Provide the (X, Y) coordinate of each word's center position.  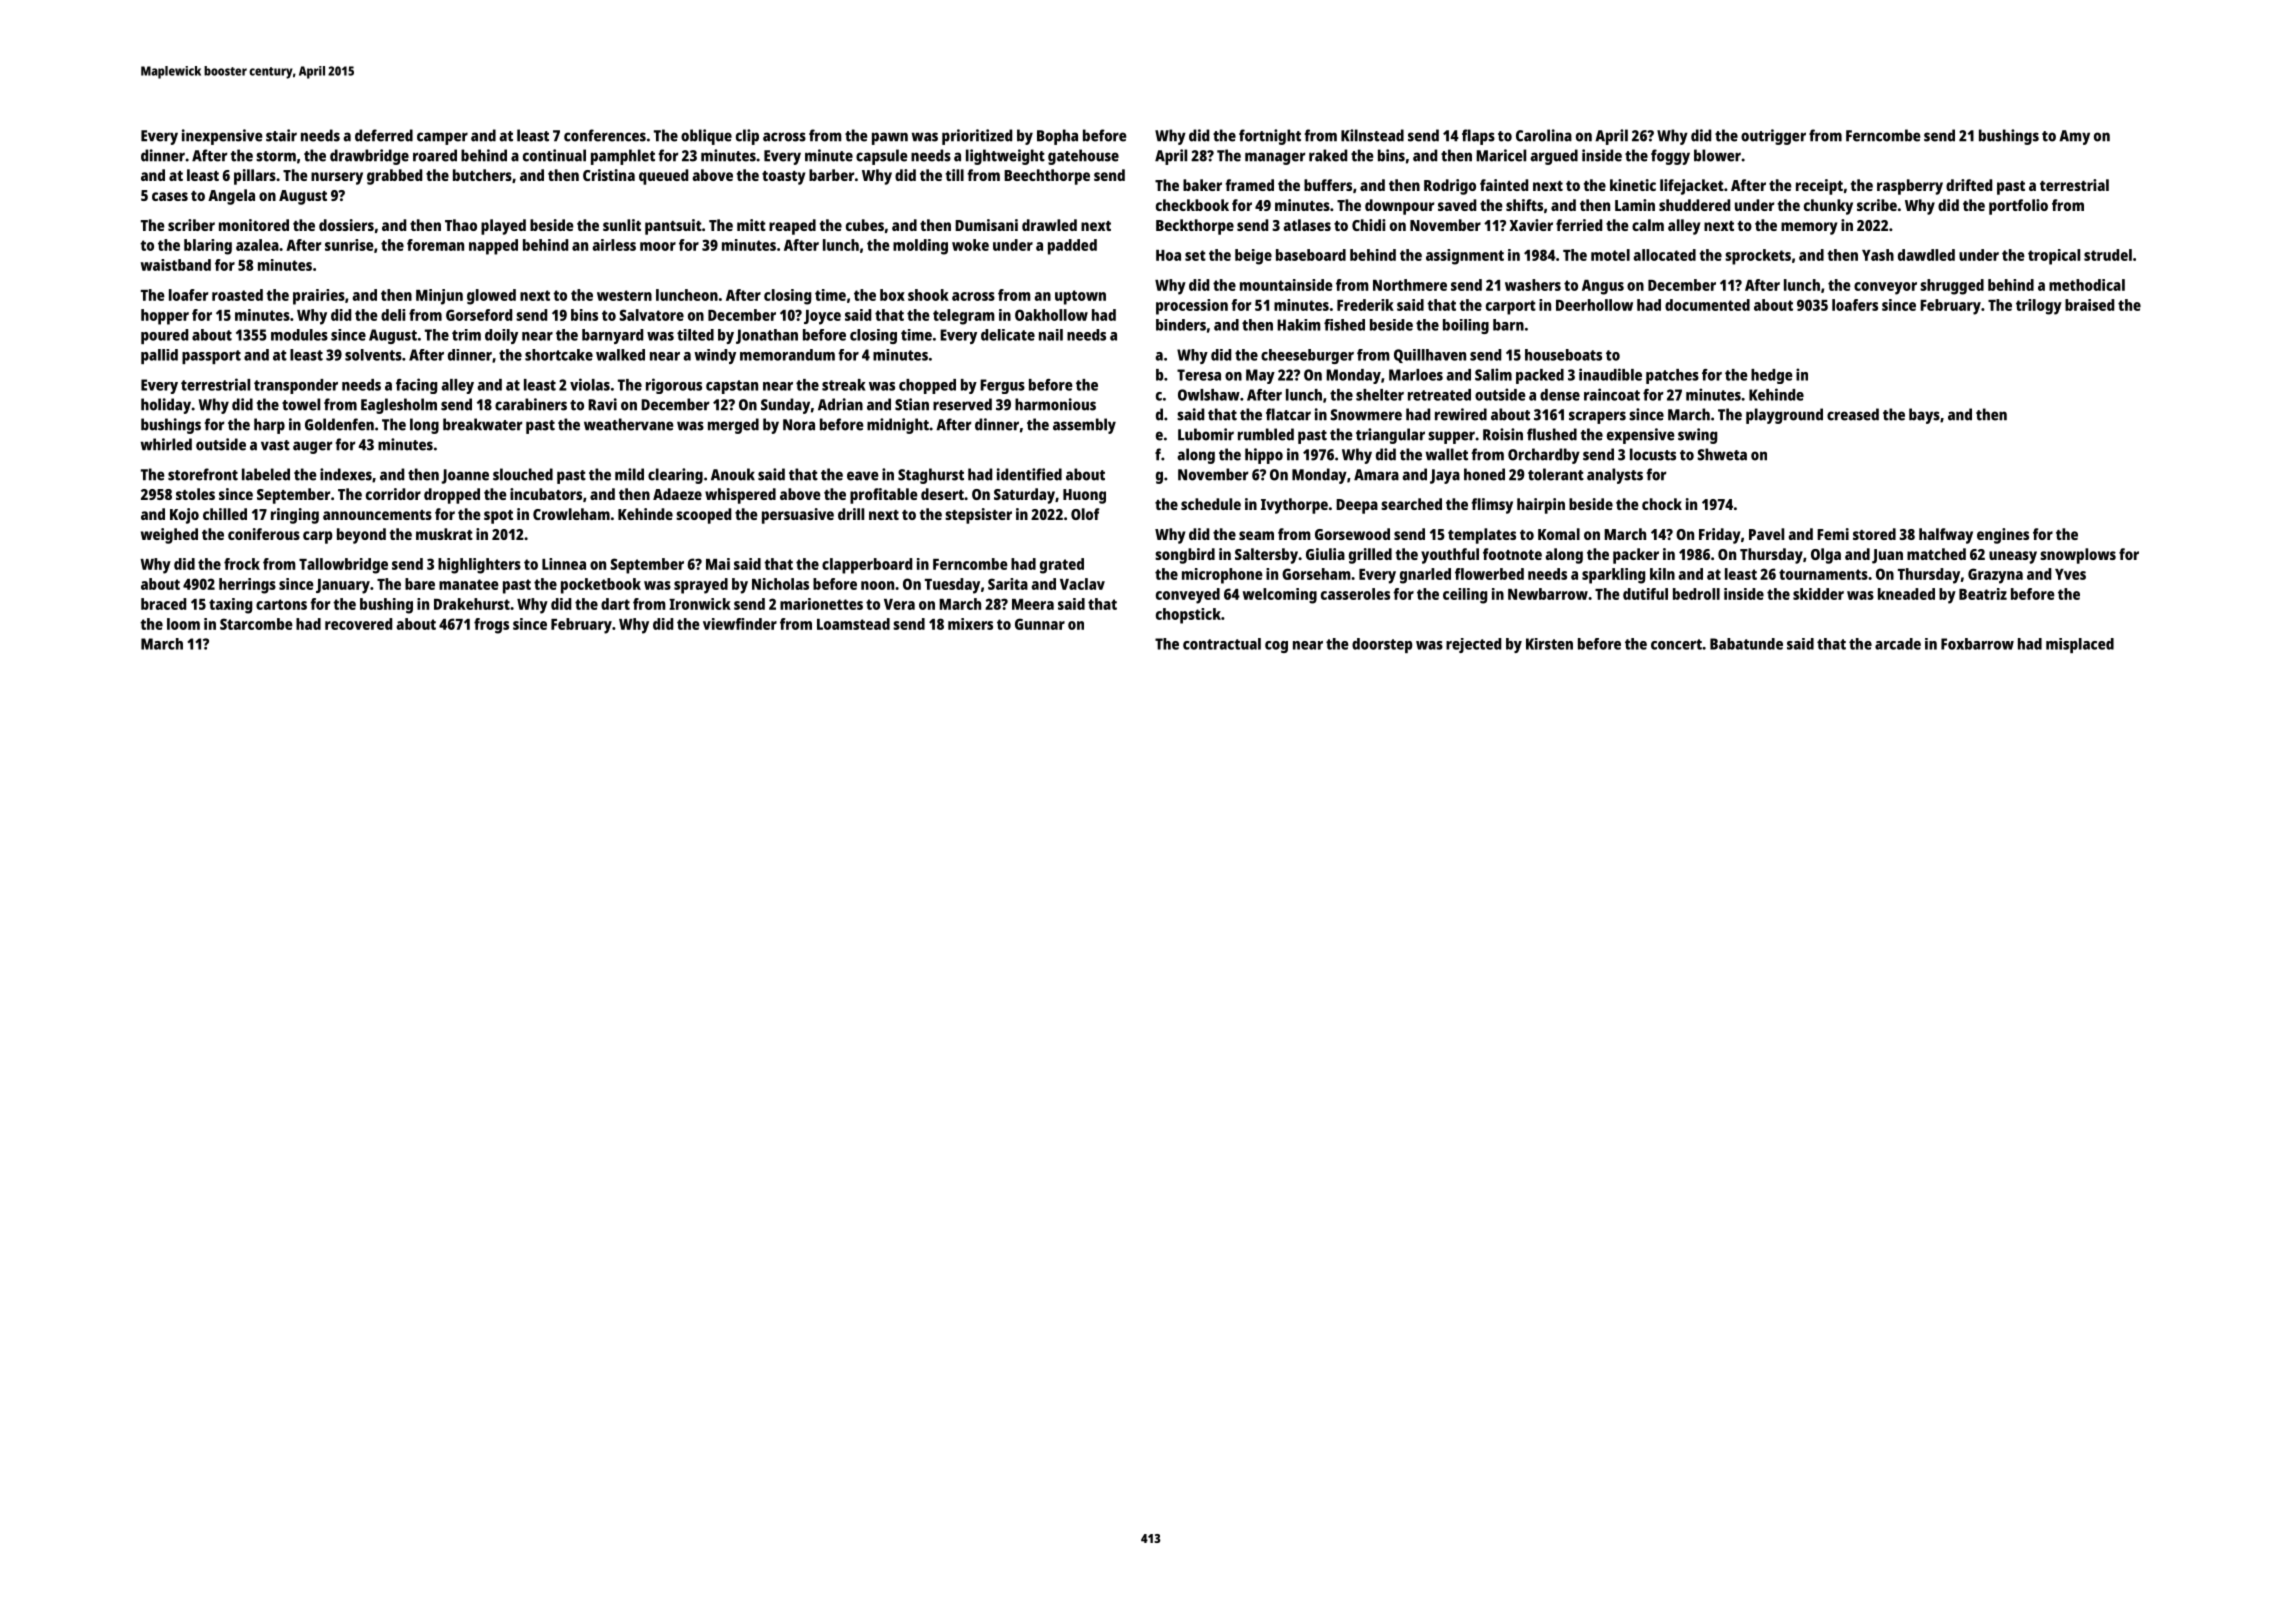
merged (733, 426)
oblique (706, 137)
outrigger (1773, 137)
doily (501, 336)
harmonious (1055, 404)
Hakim (1299, 325)
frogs (491, 626)
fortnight (1270, 137)
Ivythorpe (1294, 506)
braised (2089, 305)
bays (1924, 416)
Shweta (1722, 454)
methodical (2087, 285)
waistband (176, 265)
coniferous (264, 534)
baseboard (1311, 255)
